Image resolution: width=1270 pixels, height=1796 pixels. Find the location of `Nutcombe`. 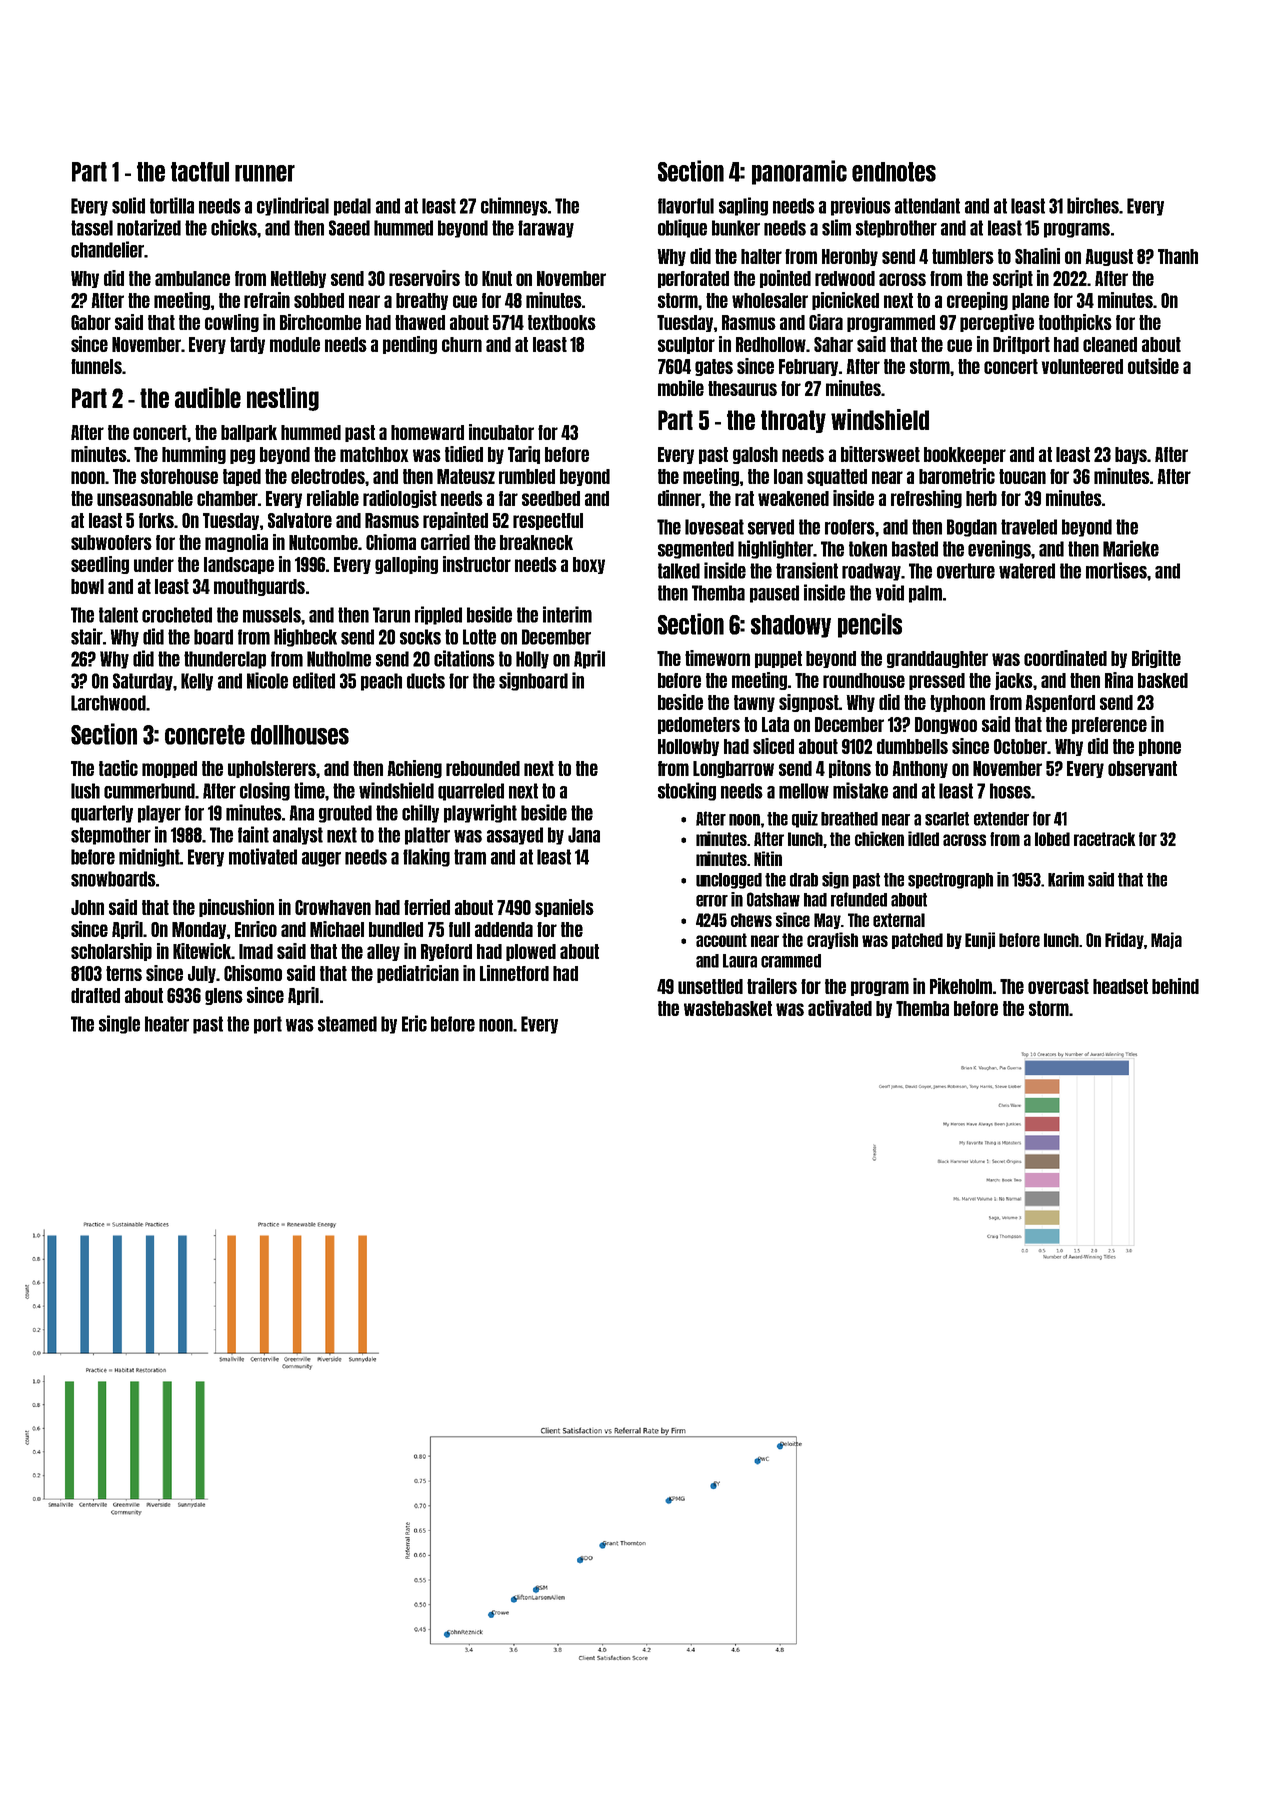

Nutcombe is located at coordinates (323, 542).
